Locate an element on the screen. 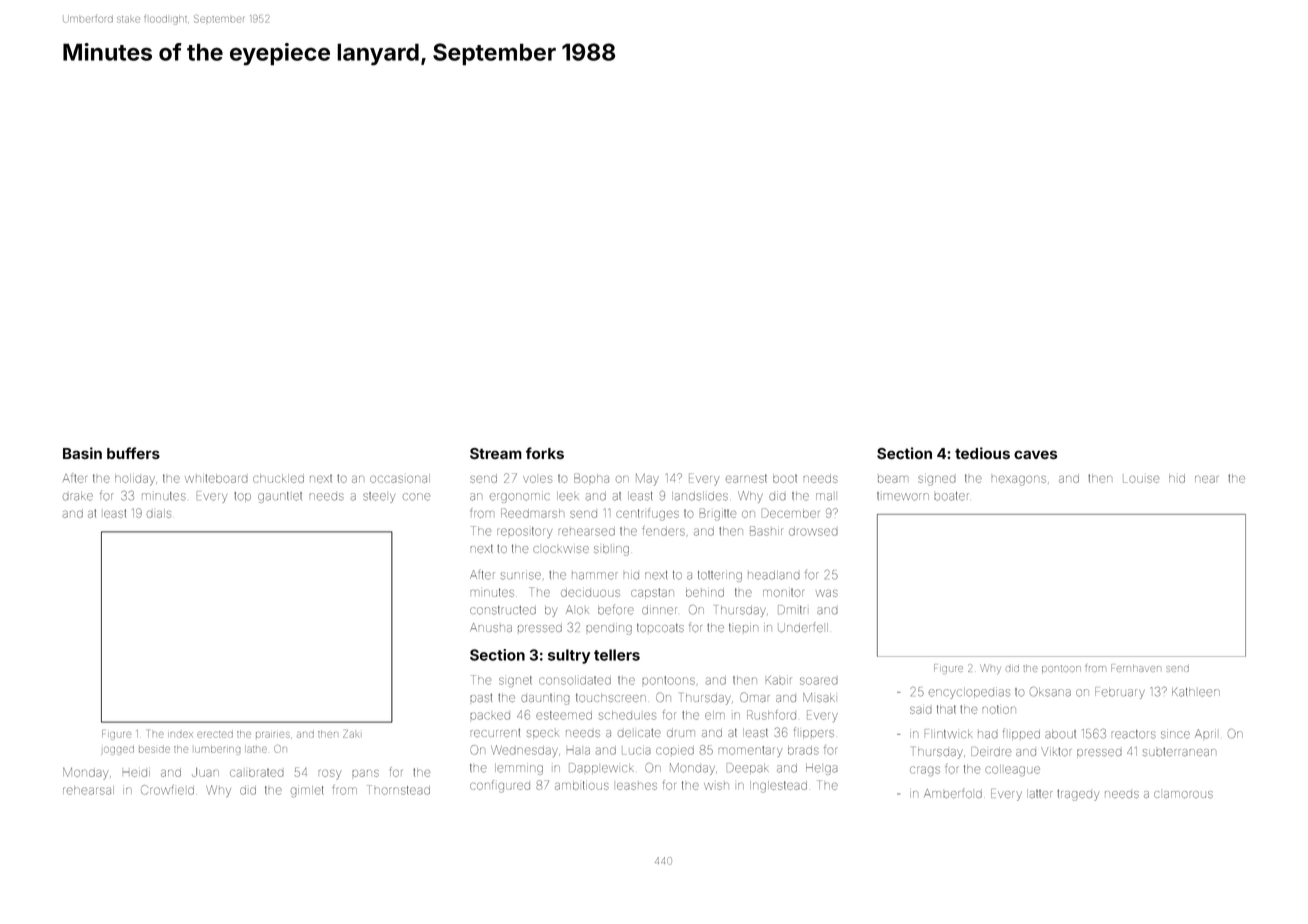 This screenshot has width=1308, height=924. chuckled is located at coordinates (278, 478).
